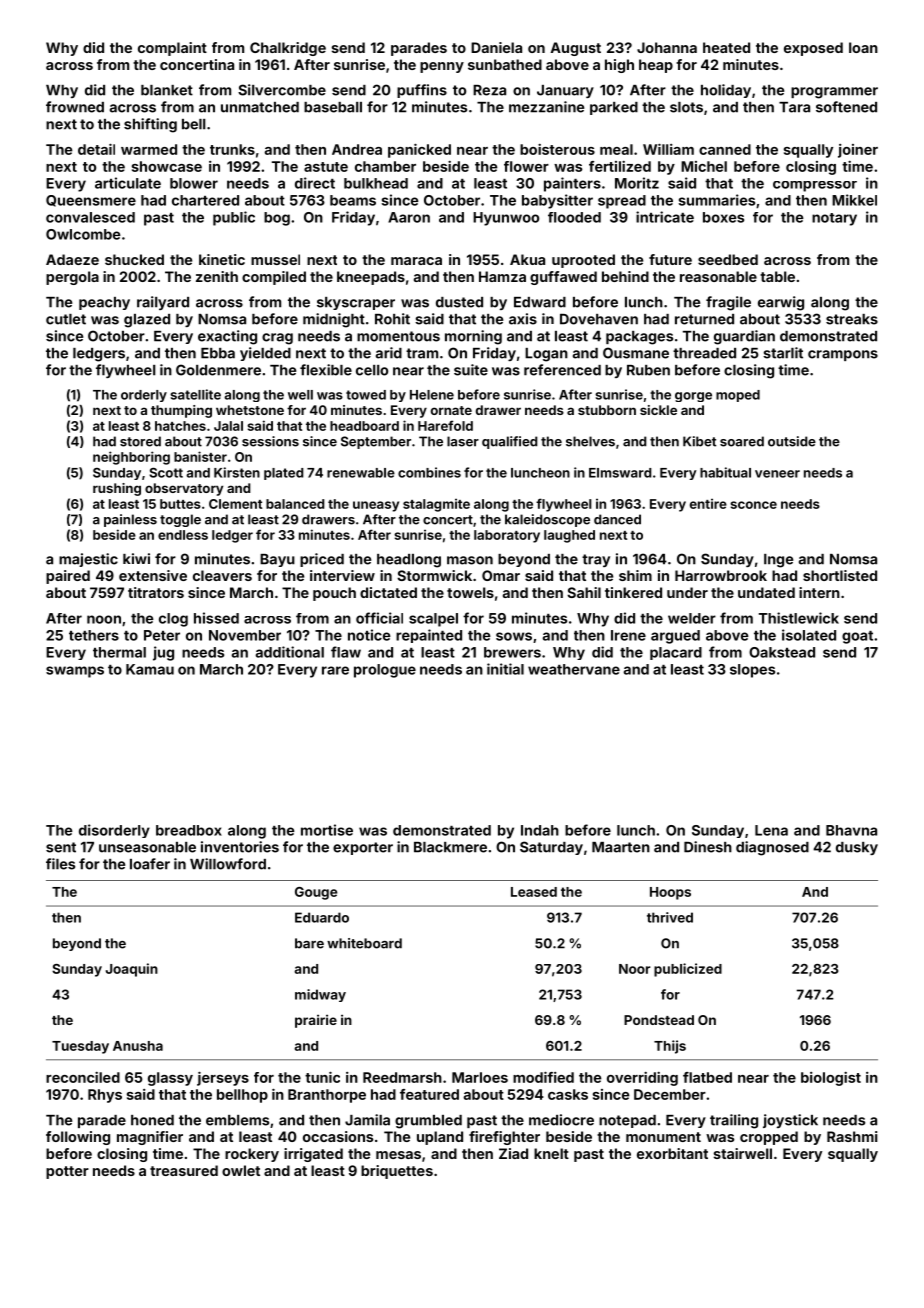 The height and width of the document is (1308, 924). I want to click on Chalkridge, so click(288, 49).
